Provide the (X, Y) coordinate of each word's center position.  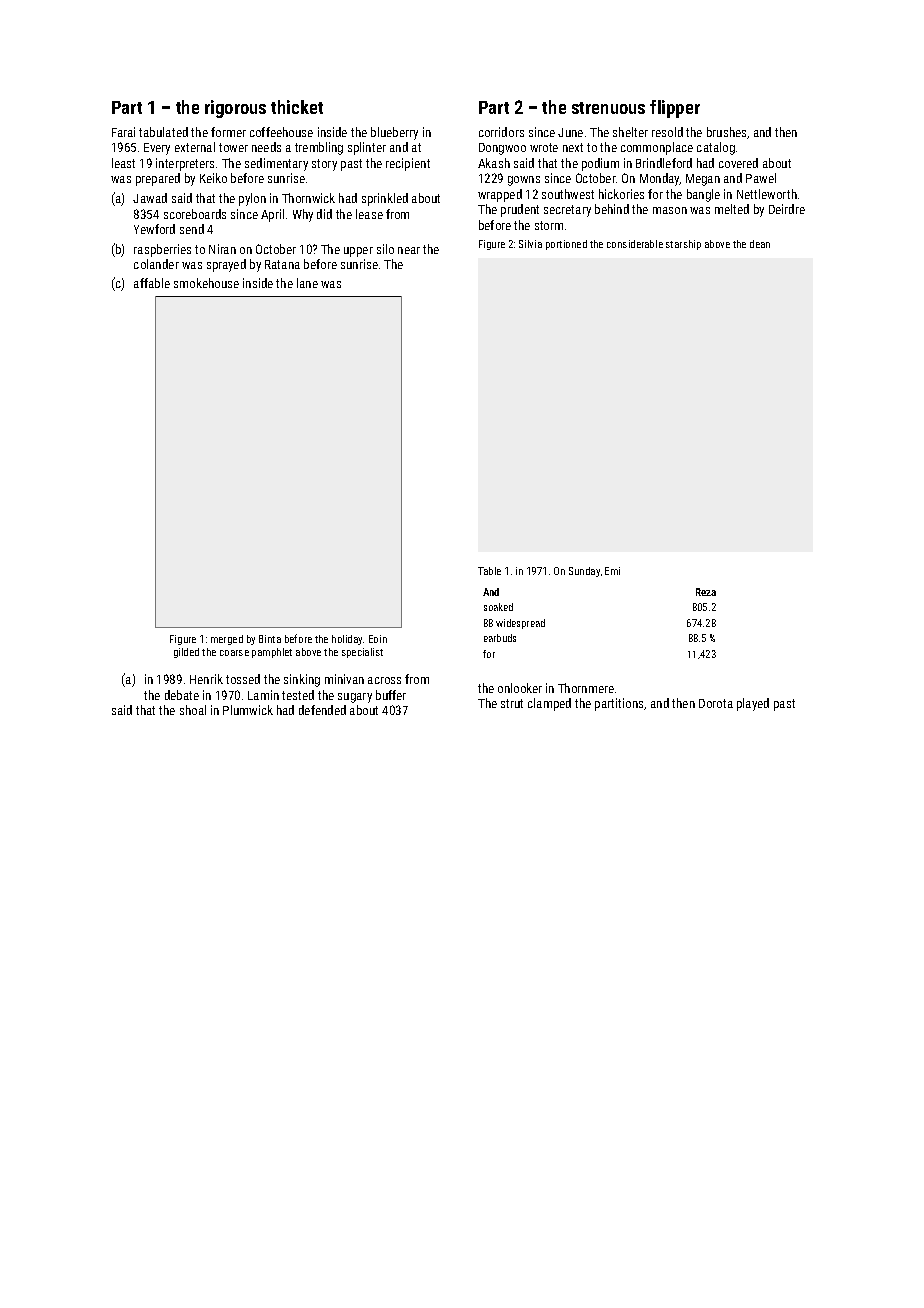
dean (760, 244)
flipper (675, 109)
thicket (297, 107)
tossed (243, 679)
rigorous (235, 109)
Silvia (530, 244)
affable (152, 283)
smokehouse (206, 283)
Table (489, 571)
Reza (706, 592)
